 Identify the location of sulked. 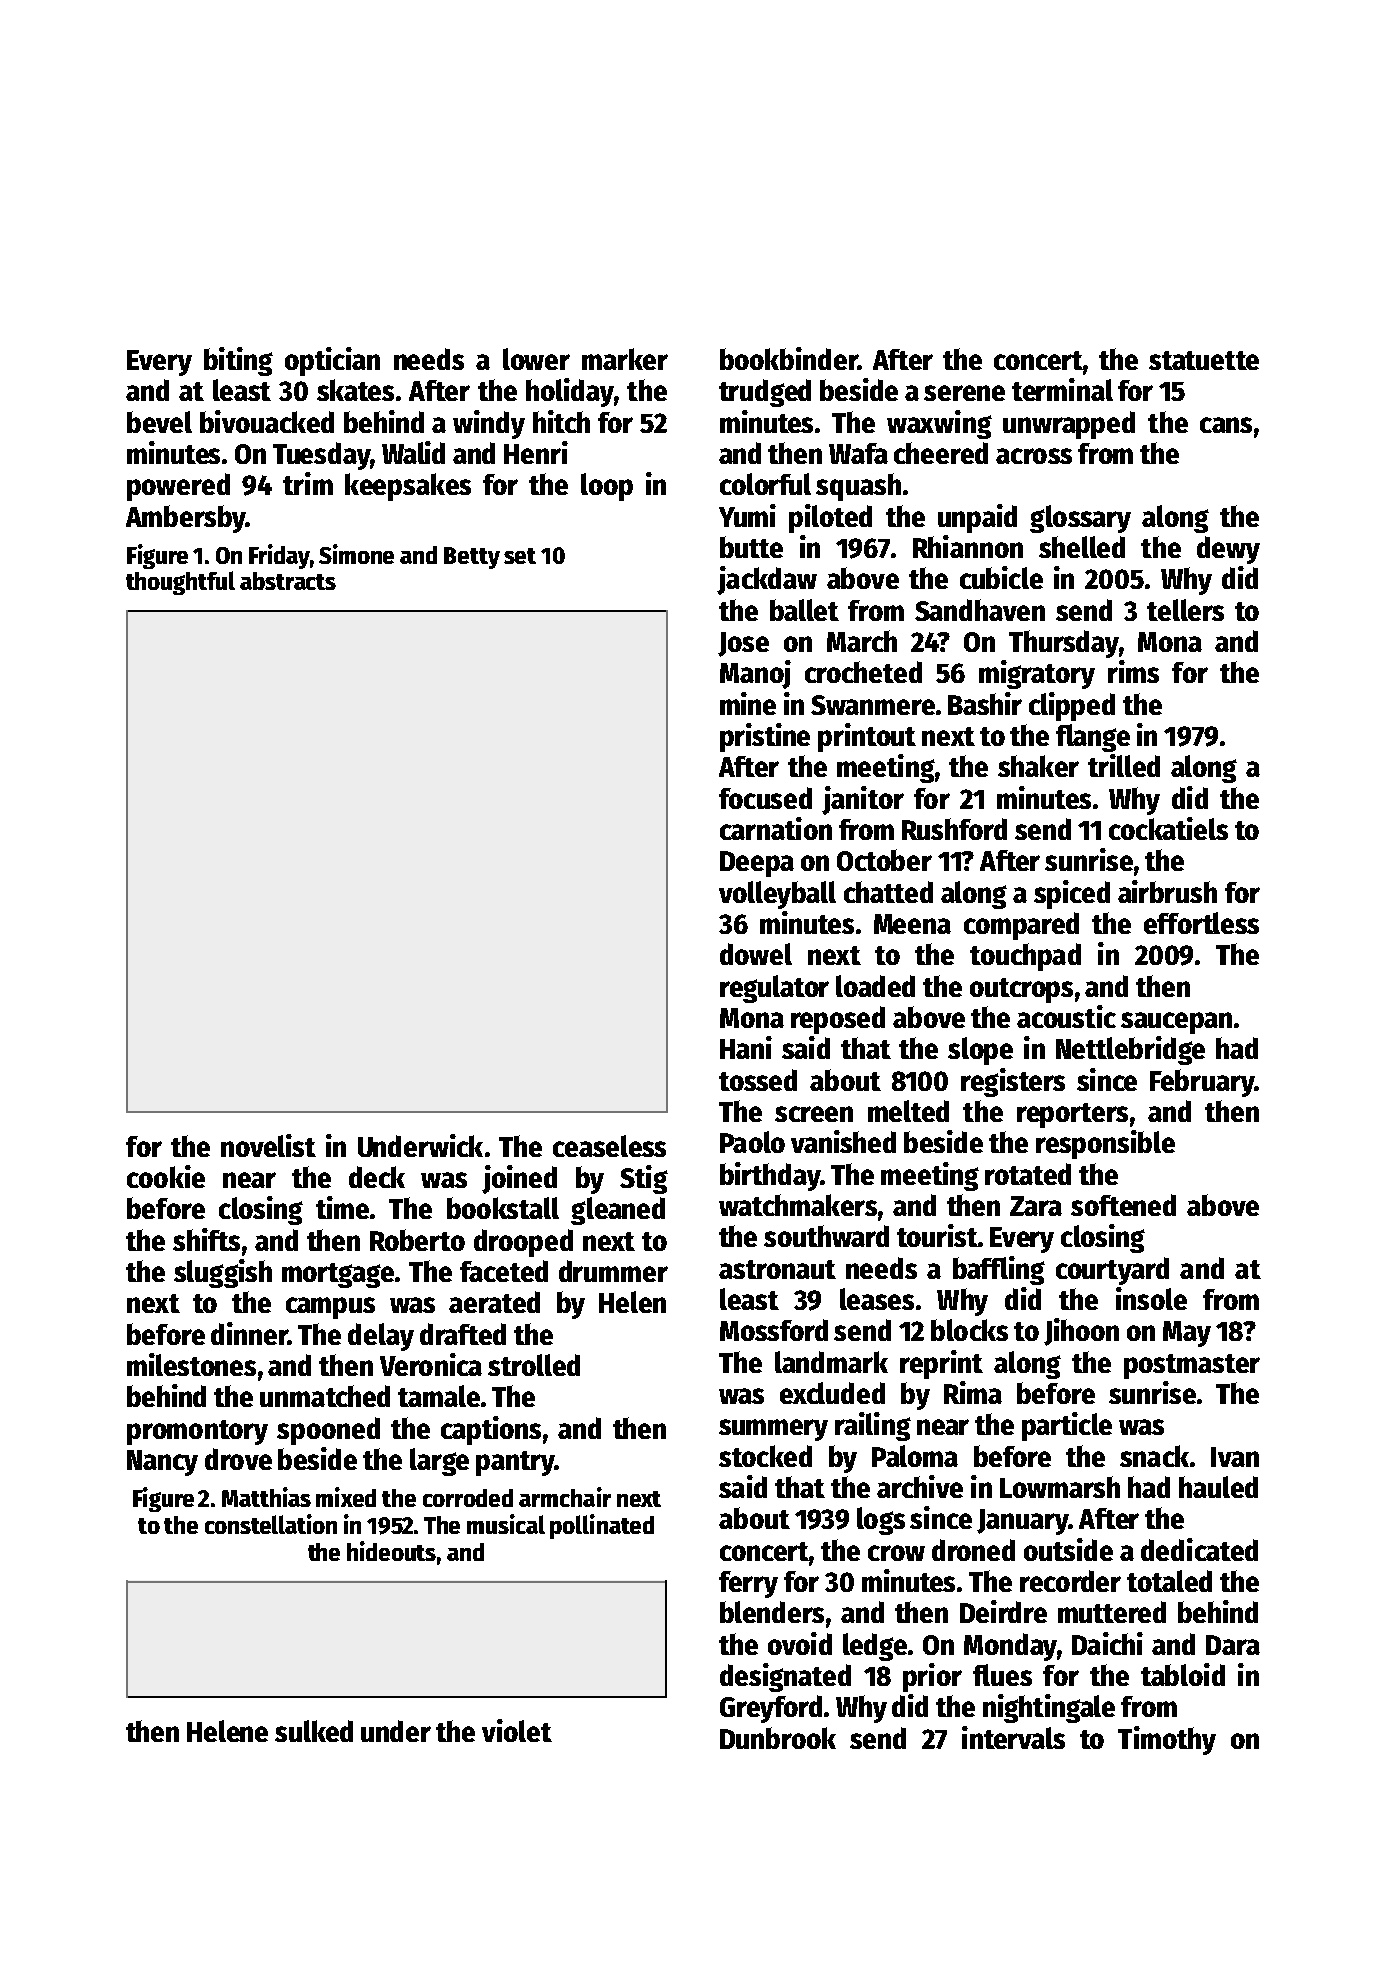
(314, 1731).
